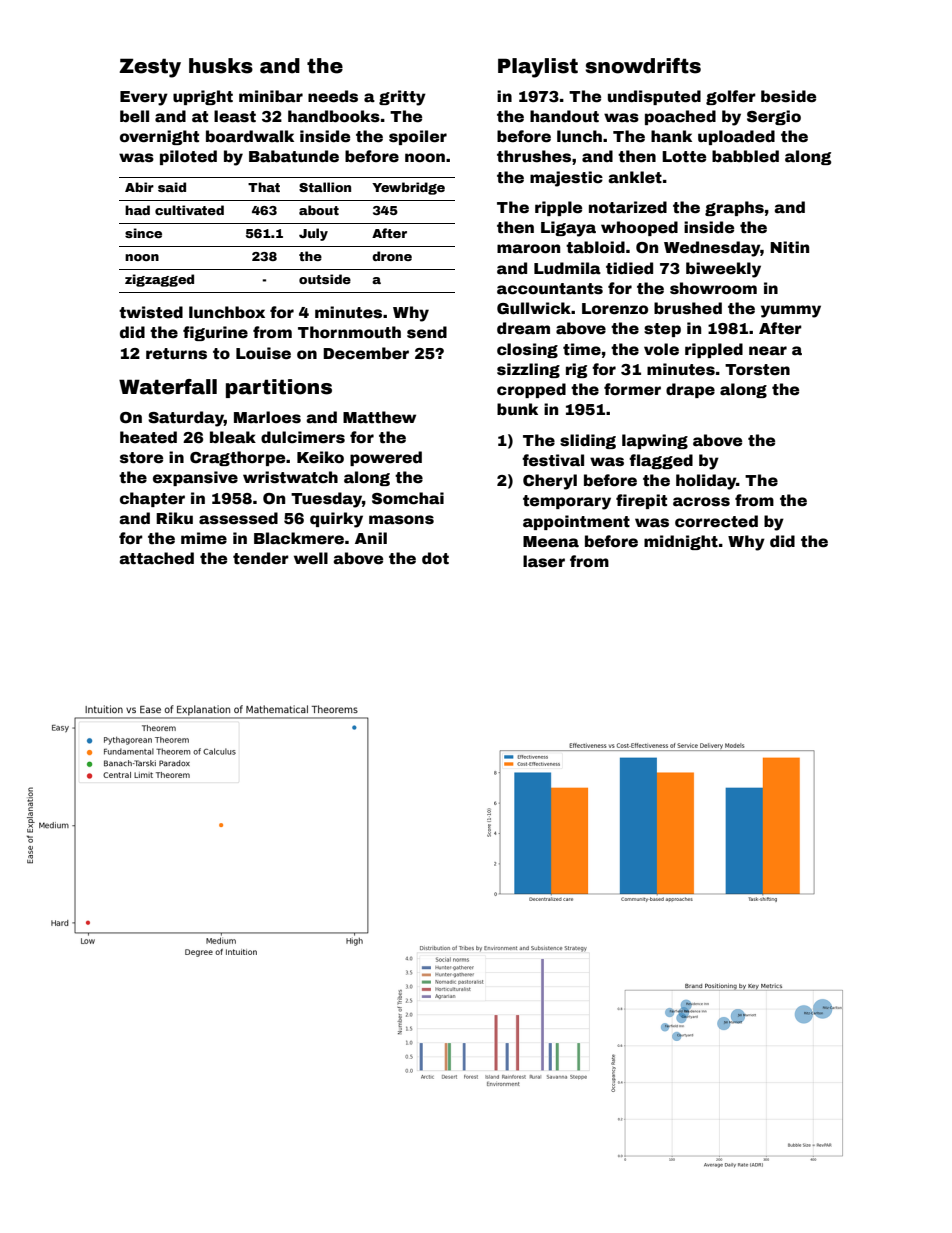 Image resolution: width=952 pixels, height=1233 pixels. Describe the element at coordinates (148, 437) in the image. I see `heated` at that location.
